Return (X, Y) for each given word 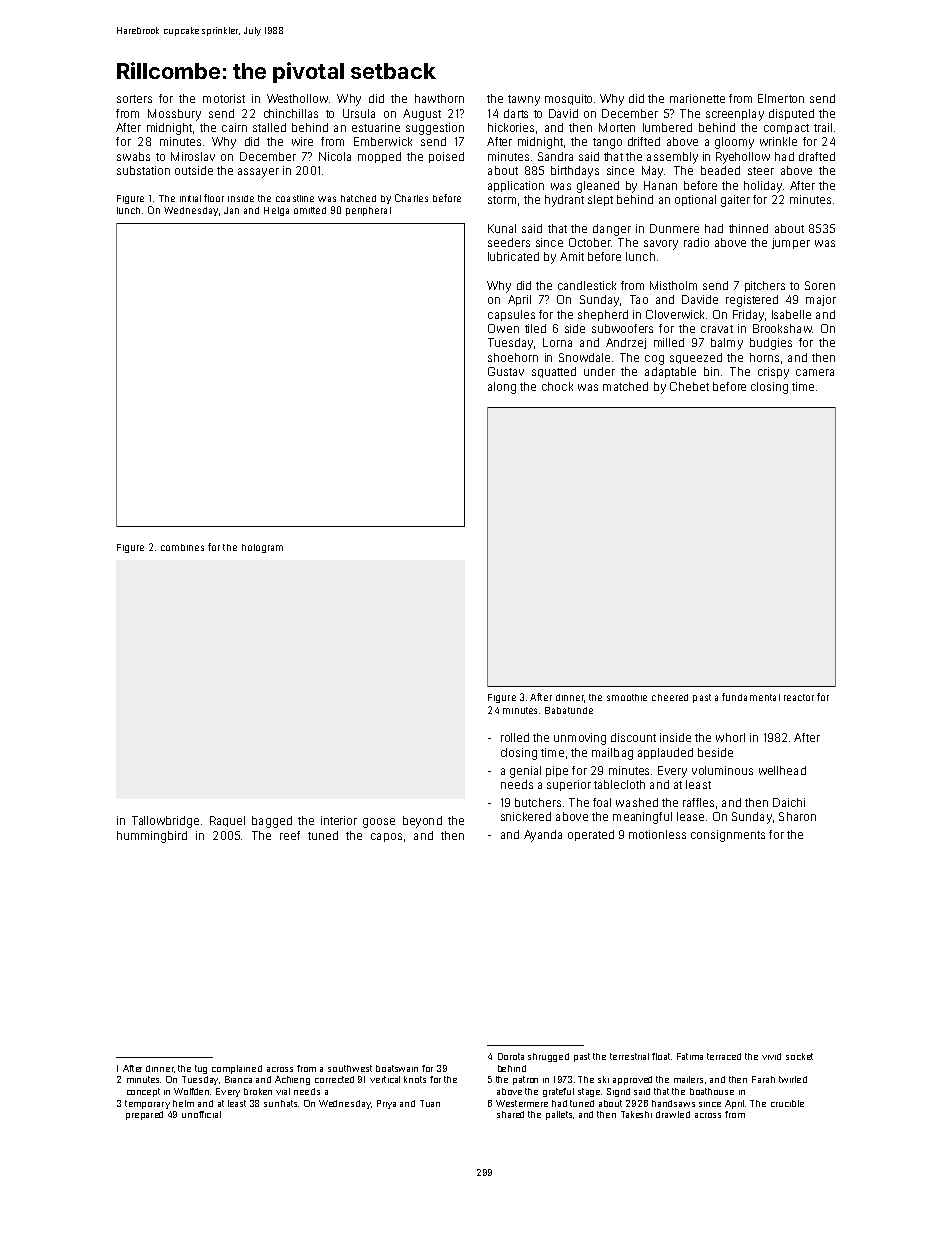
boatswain (397, 1068)
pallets (559, 1115)
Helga (276, 211)
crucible (787, 1103)
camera (815, 372)
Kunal (502, 228)
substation (143, 170)
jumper (791, 243)
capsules (511, 315)
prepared (144, 1115)
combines (182, 547)
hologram (262, 548)
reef (290, 835)
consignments (728, 836)
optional (695, 200)
